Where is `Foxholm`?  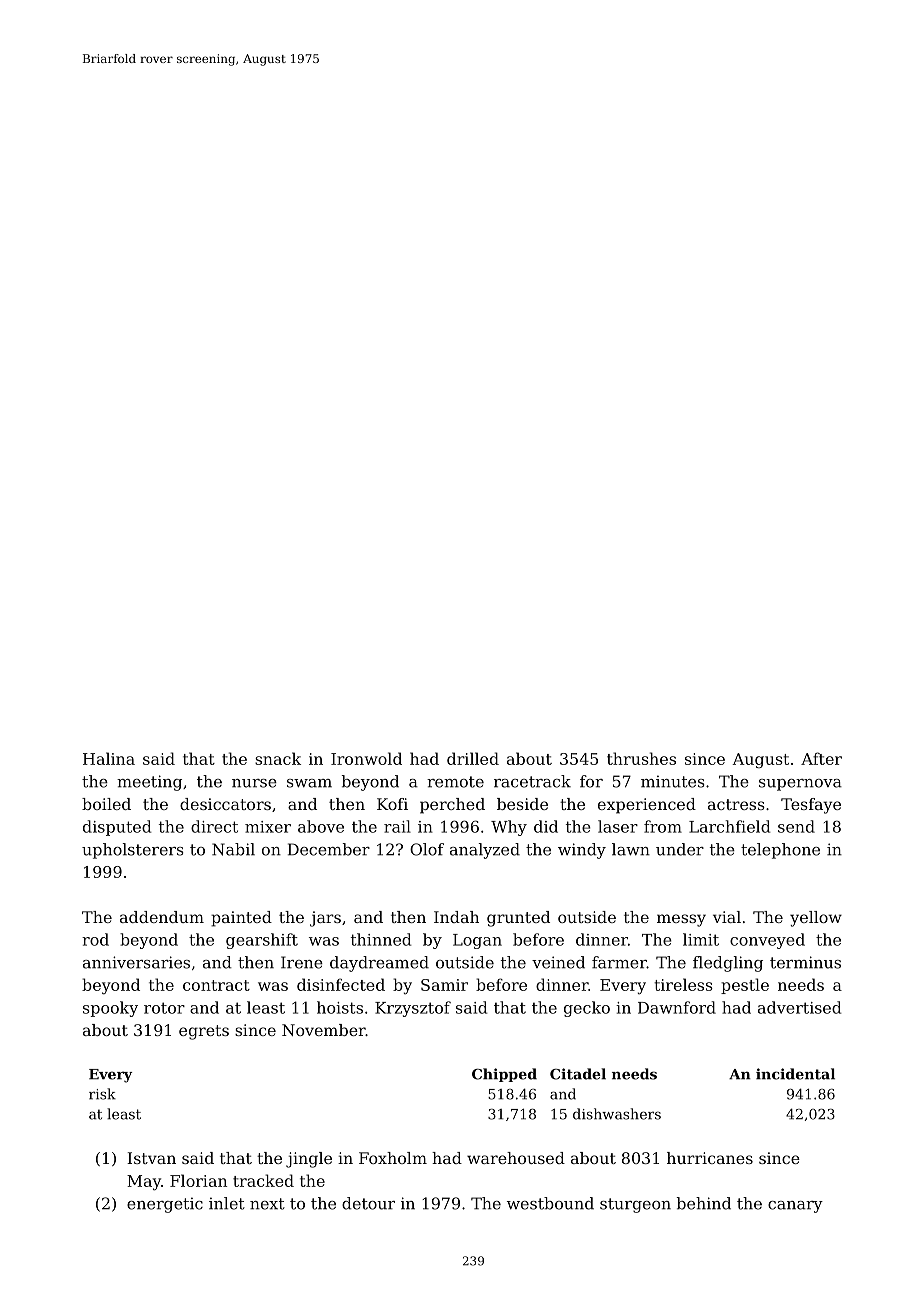 Foxholm is located at coordinates (393, 1158).
